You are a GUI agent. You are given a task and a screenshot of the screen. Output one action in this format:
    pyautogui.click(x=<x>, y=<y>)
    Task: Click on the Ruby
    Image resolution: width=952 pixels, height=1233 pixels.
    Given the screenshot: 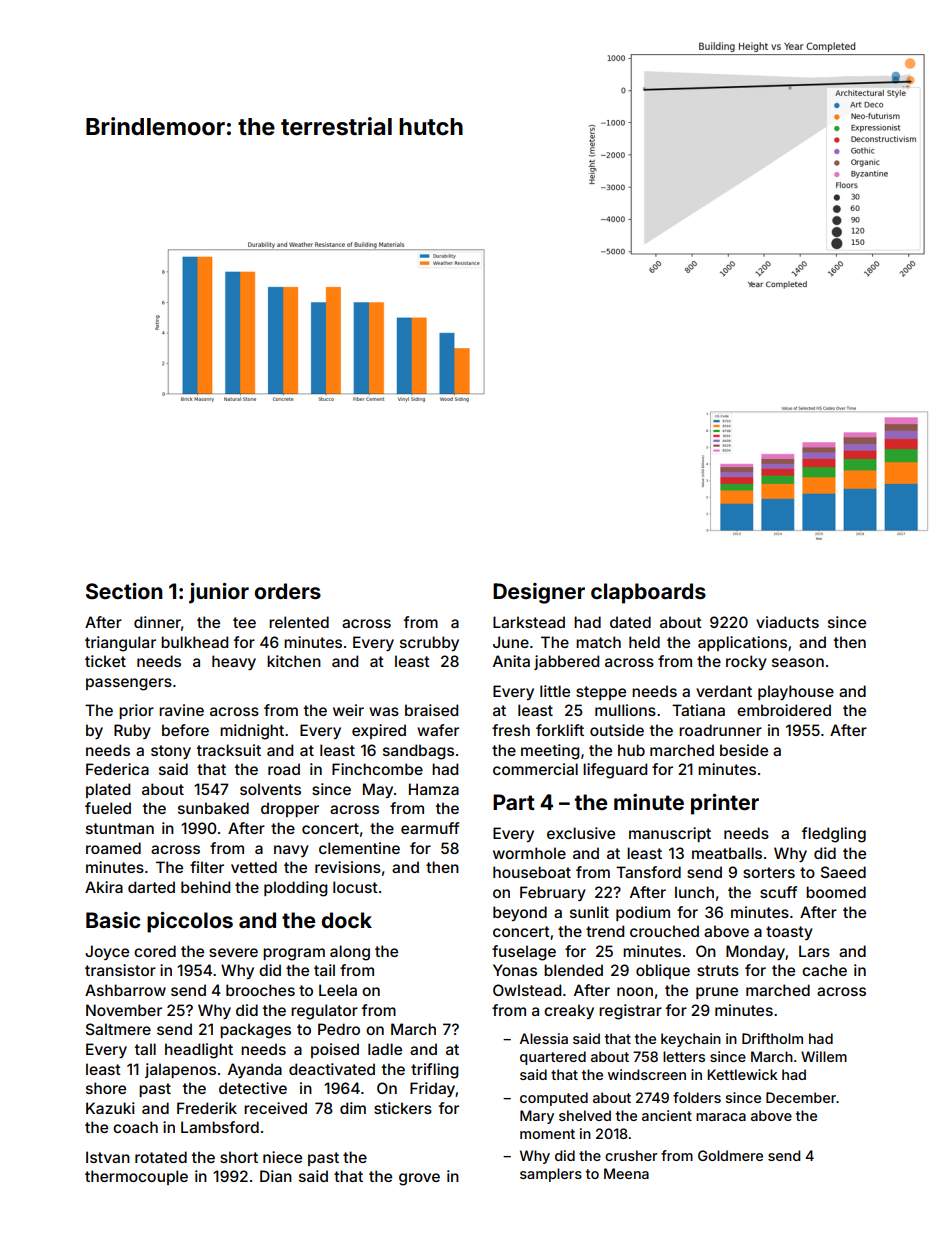 What is the action you would take?
    pyautogui.click(x=132, y=731)
